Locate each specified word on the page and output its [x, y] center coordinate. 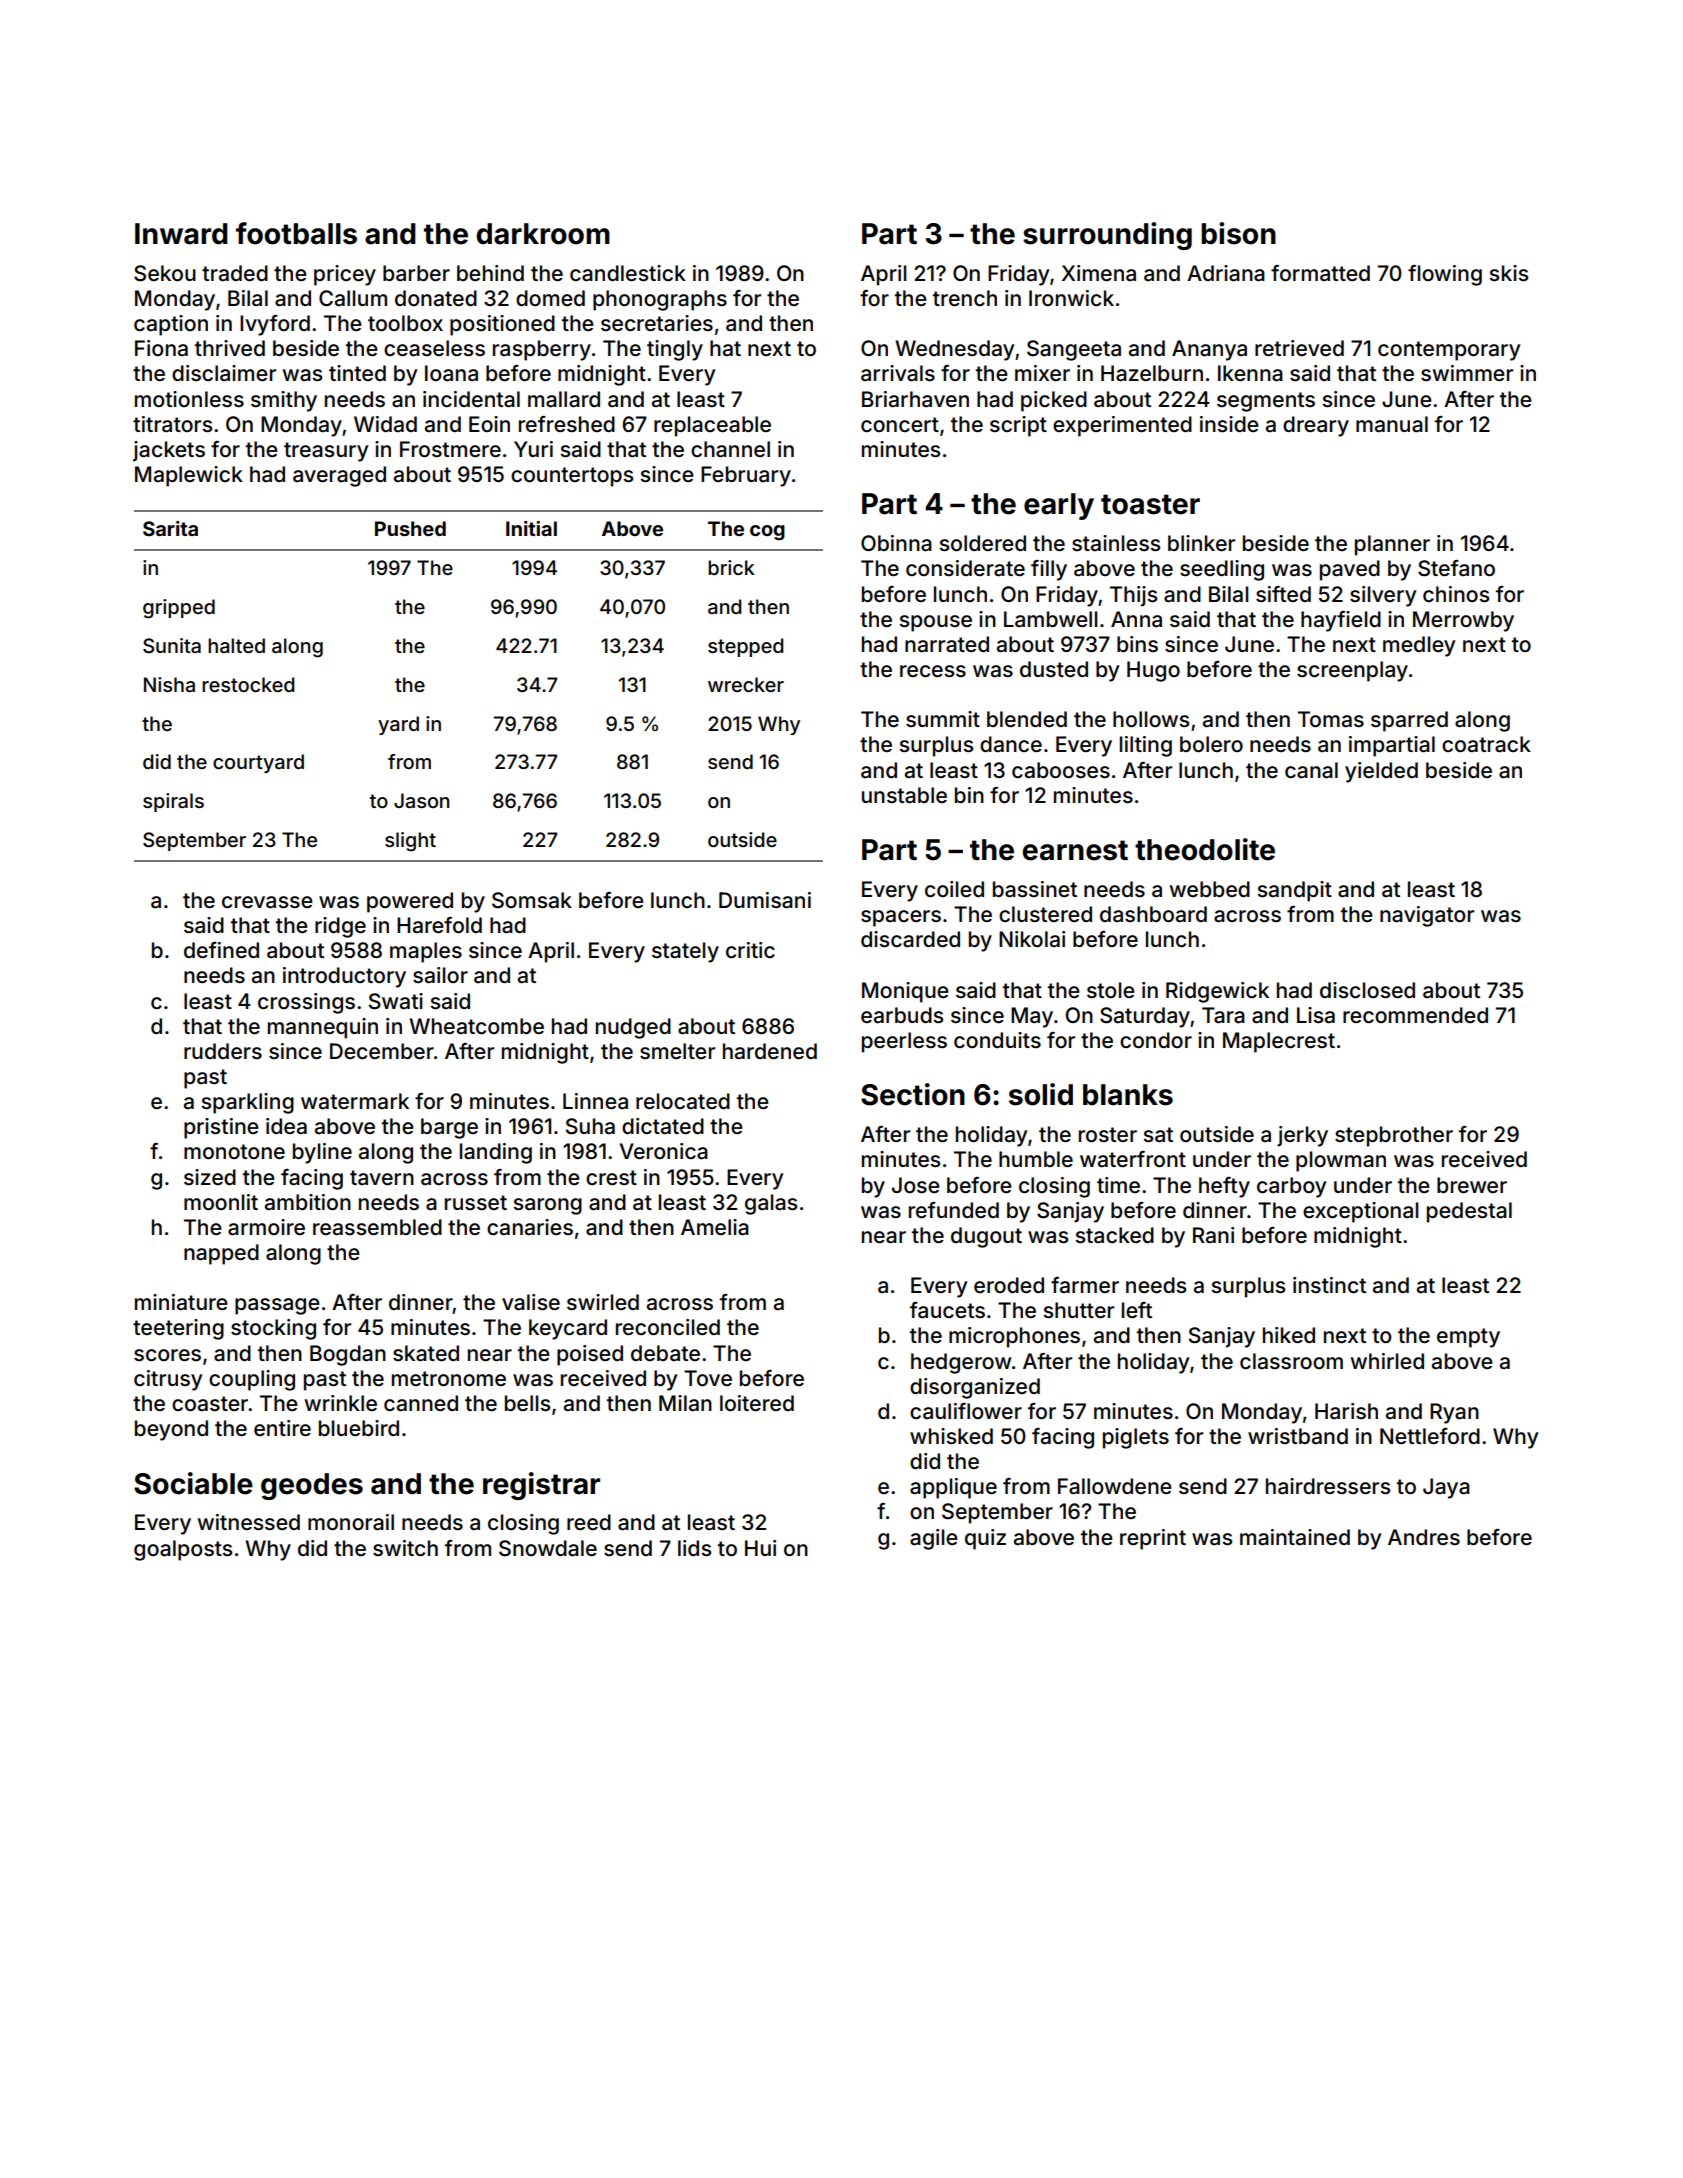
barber [416, 273]
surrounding [1107, 236]
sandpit [1294, 891]
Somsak [532, 900]
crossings [306, 1003]
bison [1238, 233]
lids [694, 1548]
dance [1011, 744]
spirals [173, 802]
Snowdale [548, 1548]
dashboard [1153, 914]
